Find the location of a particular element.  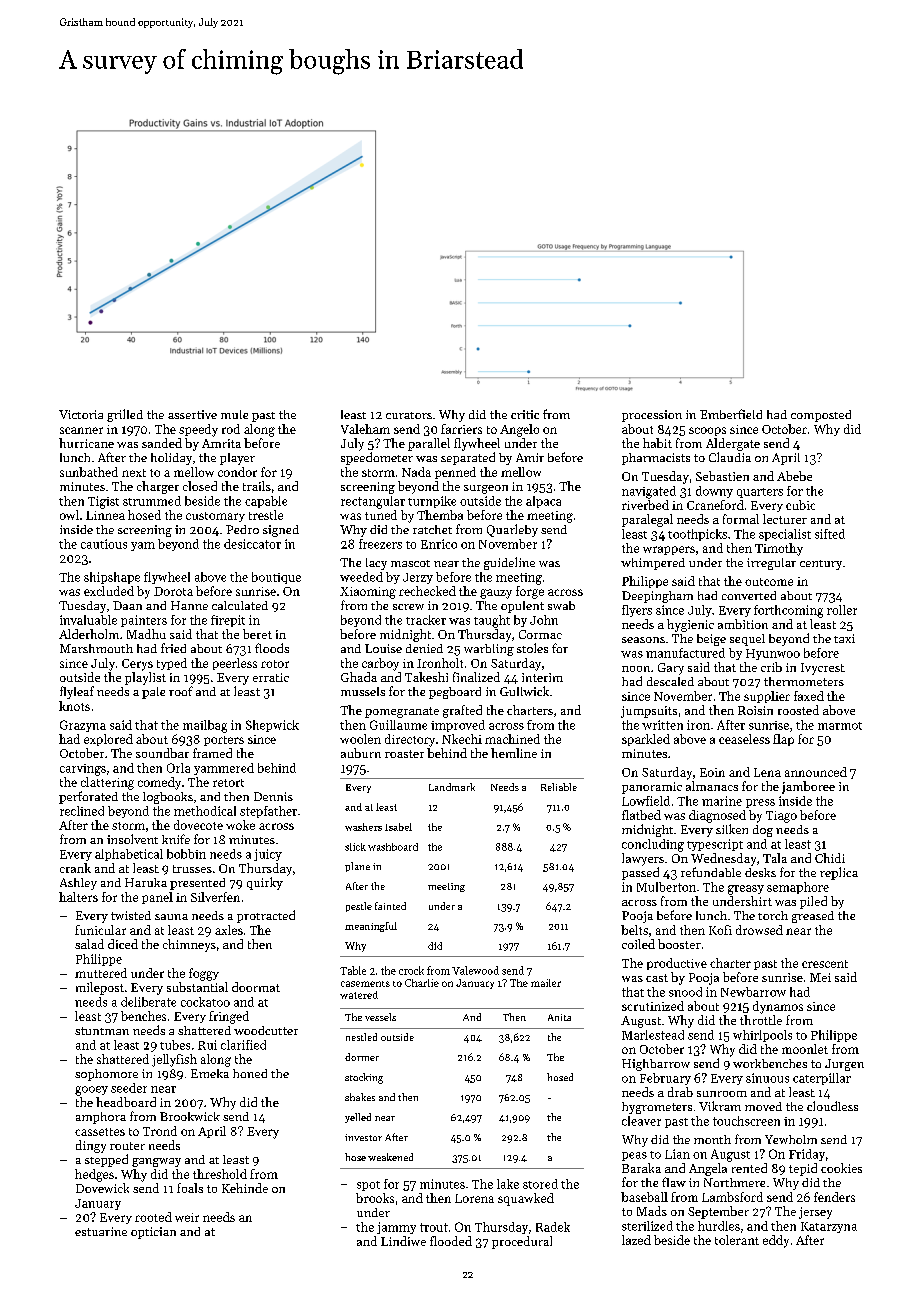

composted is located at coordinates (821, 416).
